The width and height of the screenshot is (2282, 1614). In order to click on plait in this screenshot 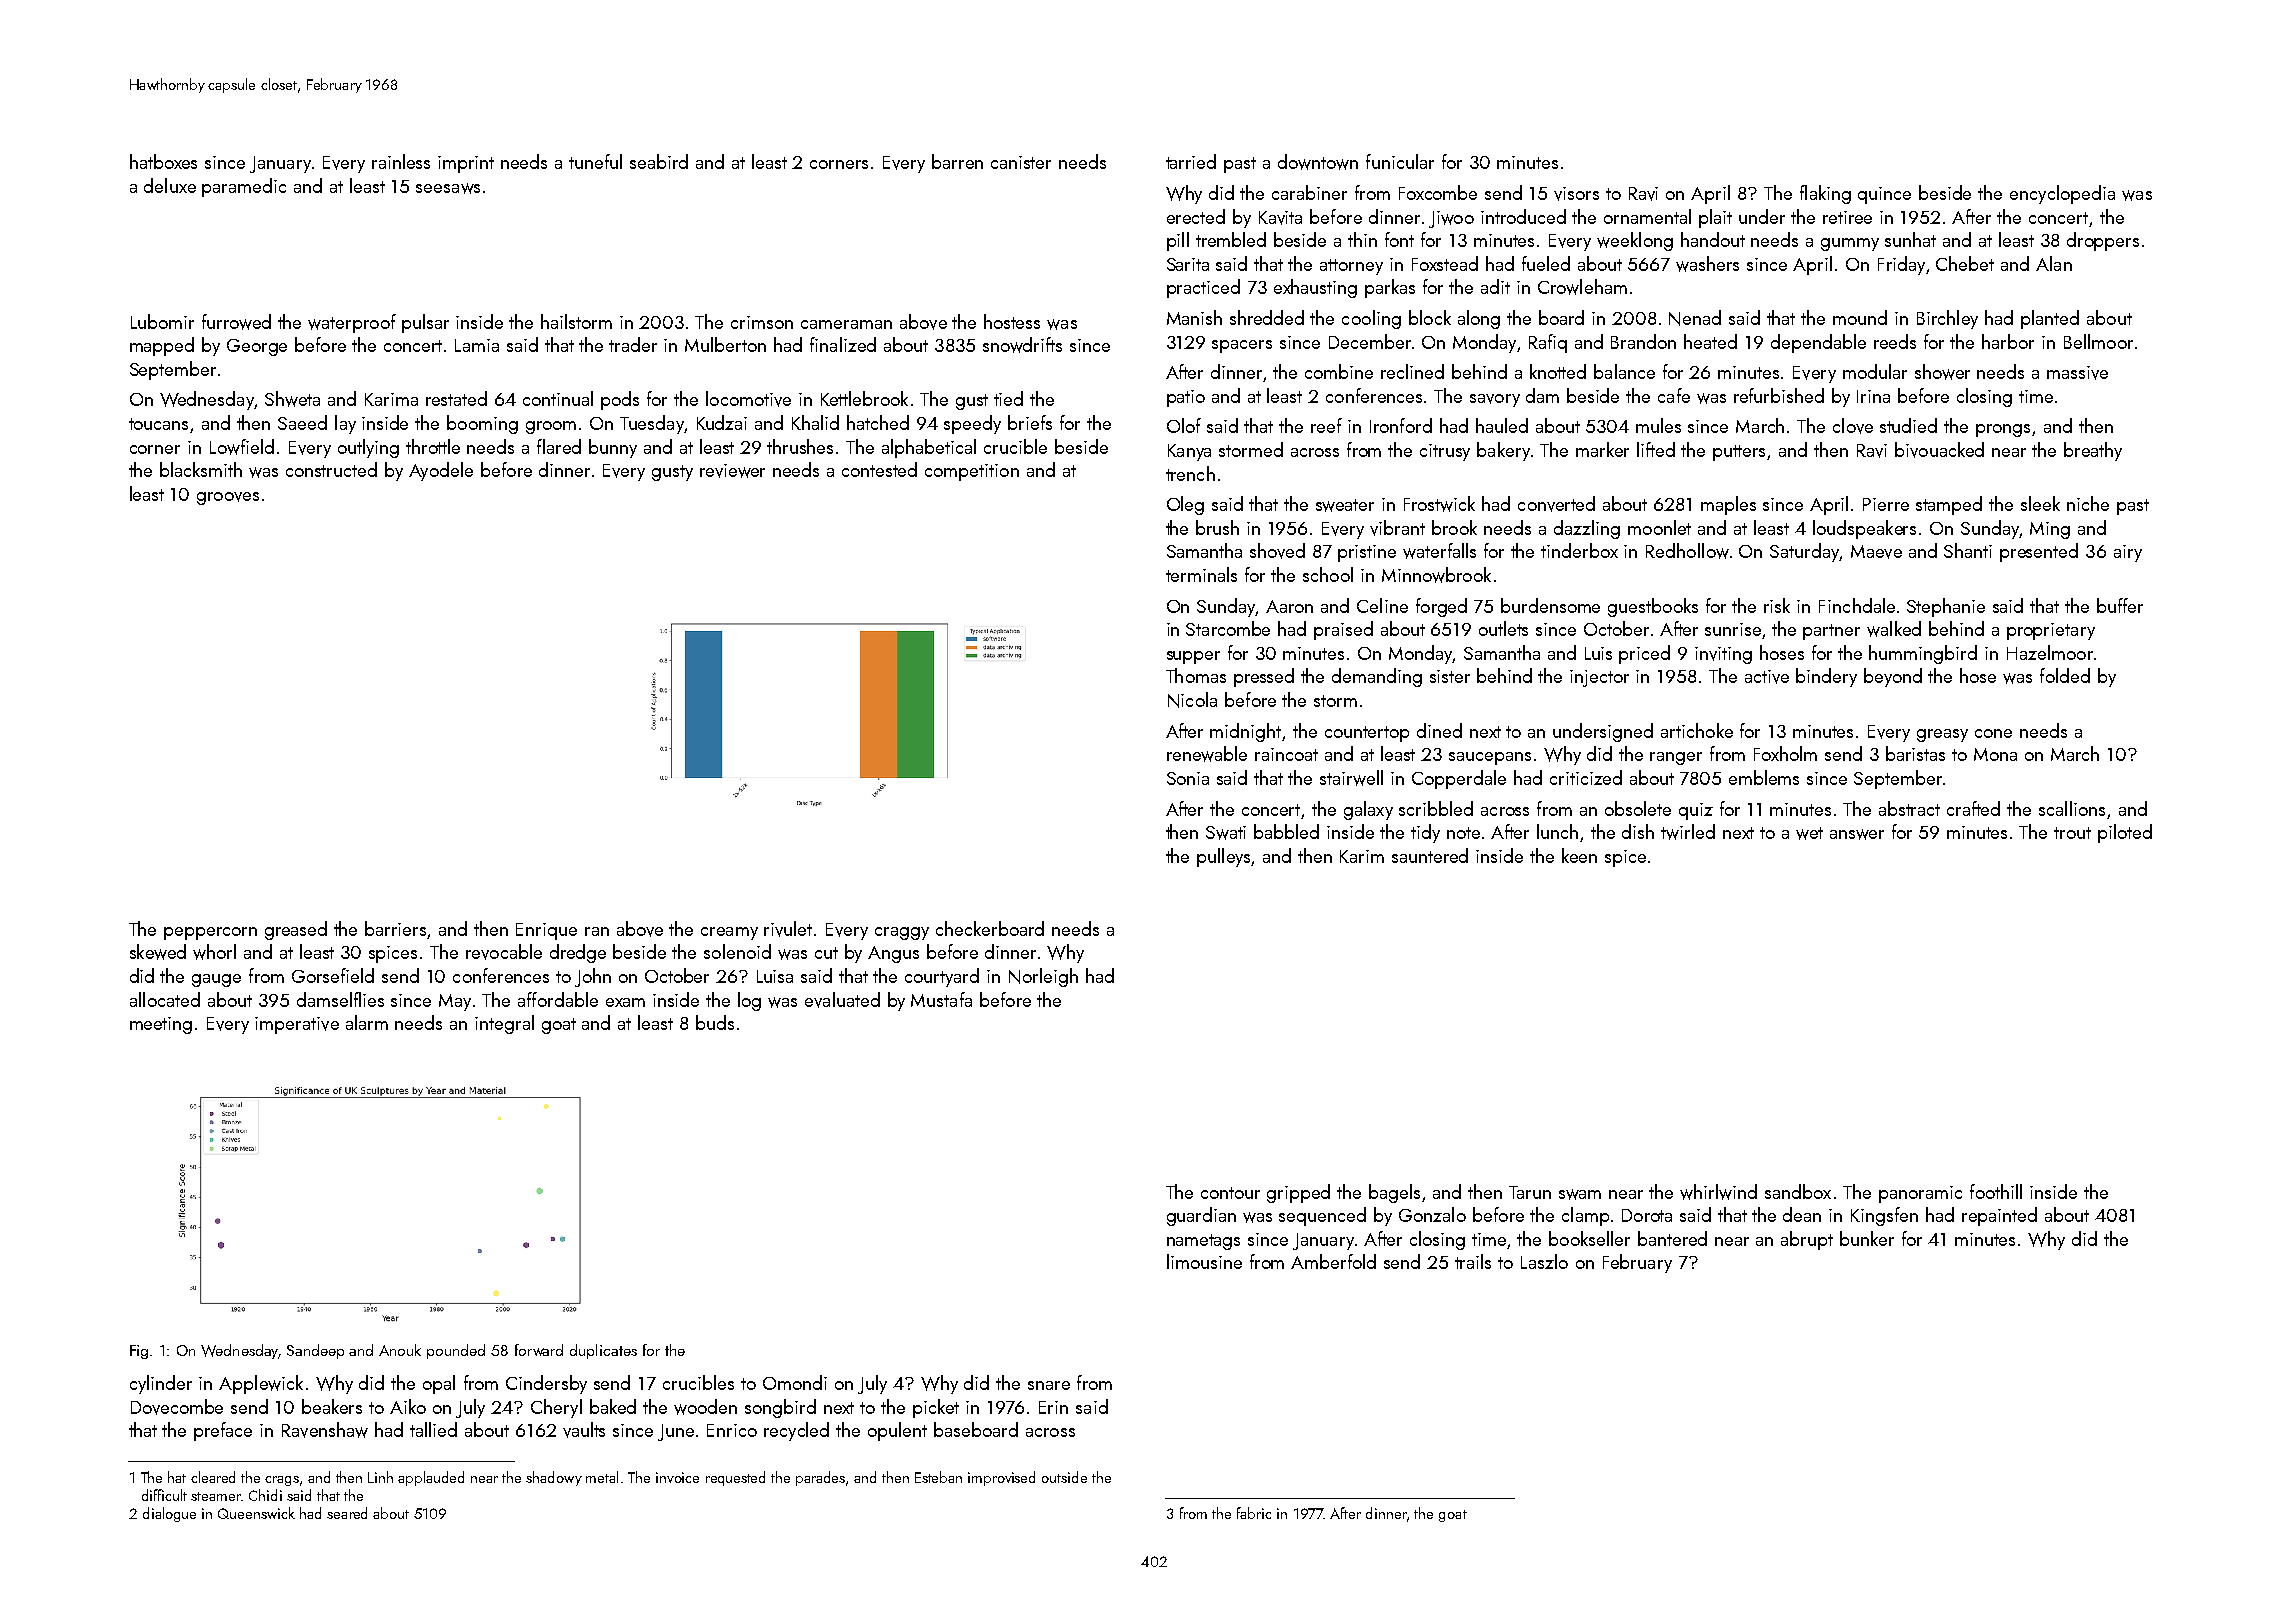, I will do `click(1715, 218)`.
